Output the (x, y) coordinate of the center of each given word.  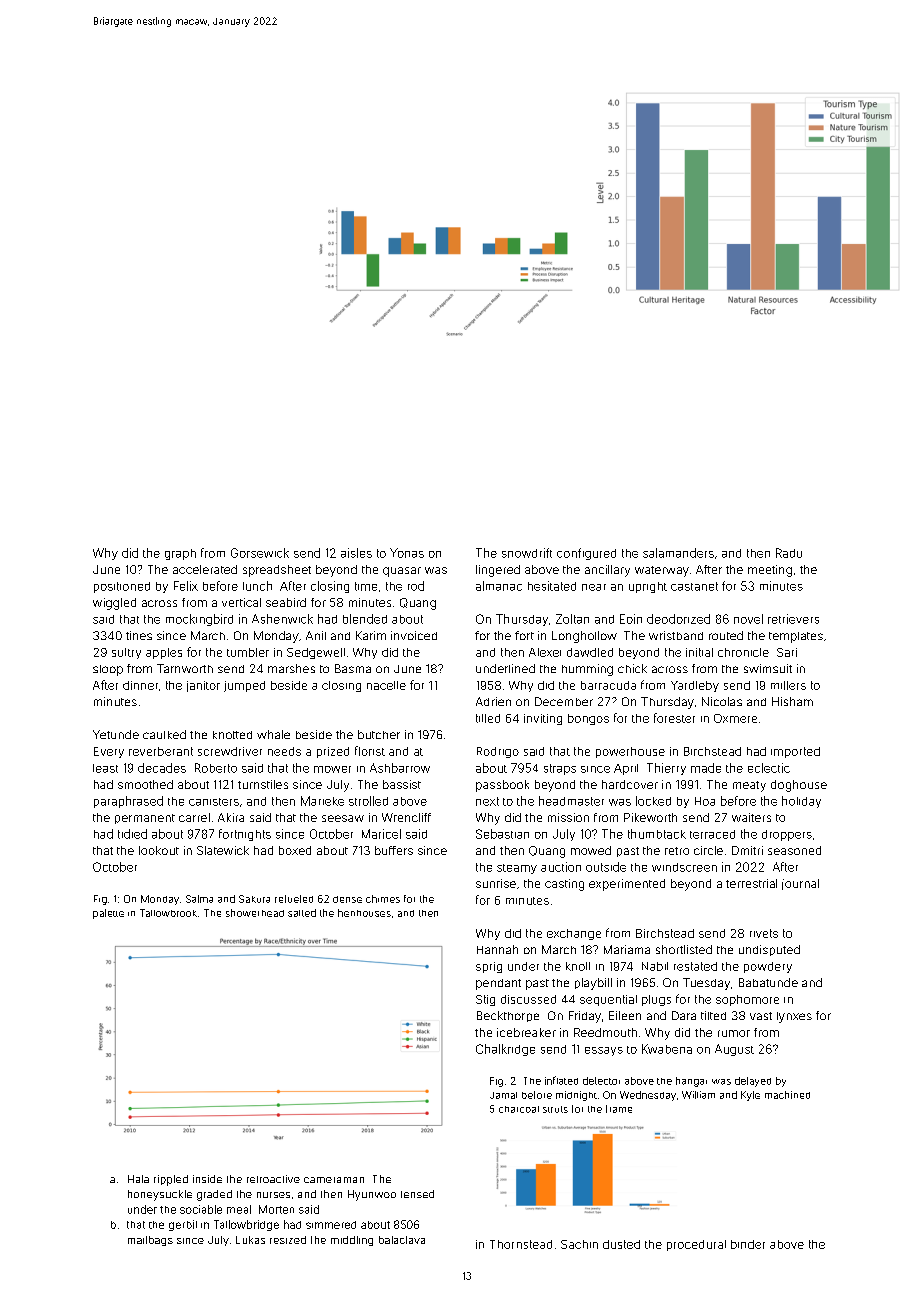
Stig (485, 1000)
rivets (764, 933)
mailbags (150, 1241)
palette (108, 914)
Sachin (579, 1244)
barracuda (608, 685)
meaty (749, 786)
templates (796, 637)
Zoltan (572, 619)
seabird (286, 602)
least (105, 768)
